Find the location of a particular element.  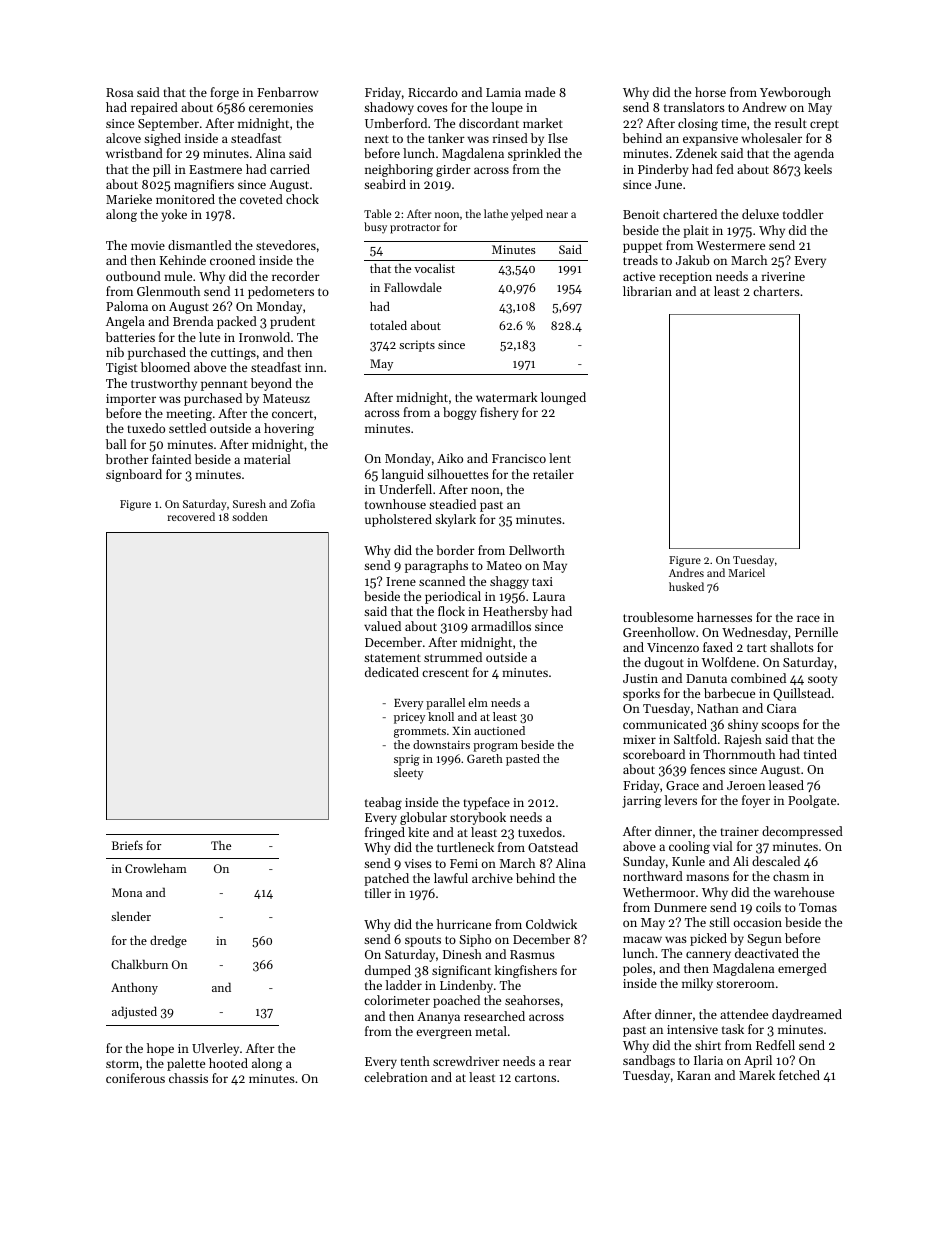

coils is located at coordinates (768, 907).
